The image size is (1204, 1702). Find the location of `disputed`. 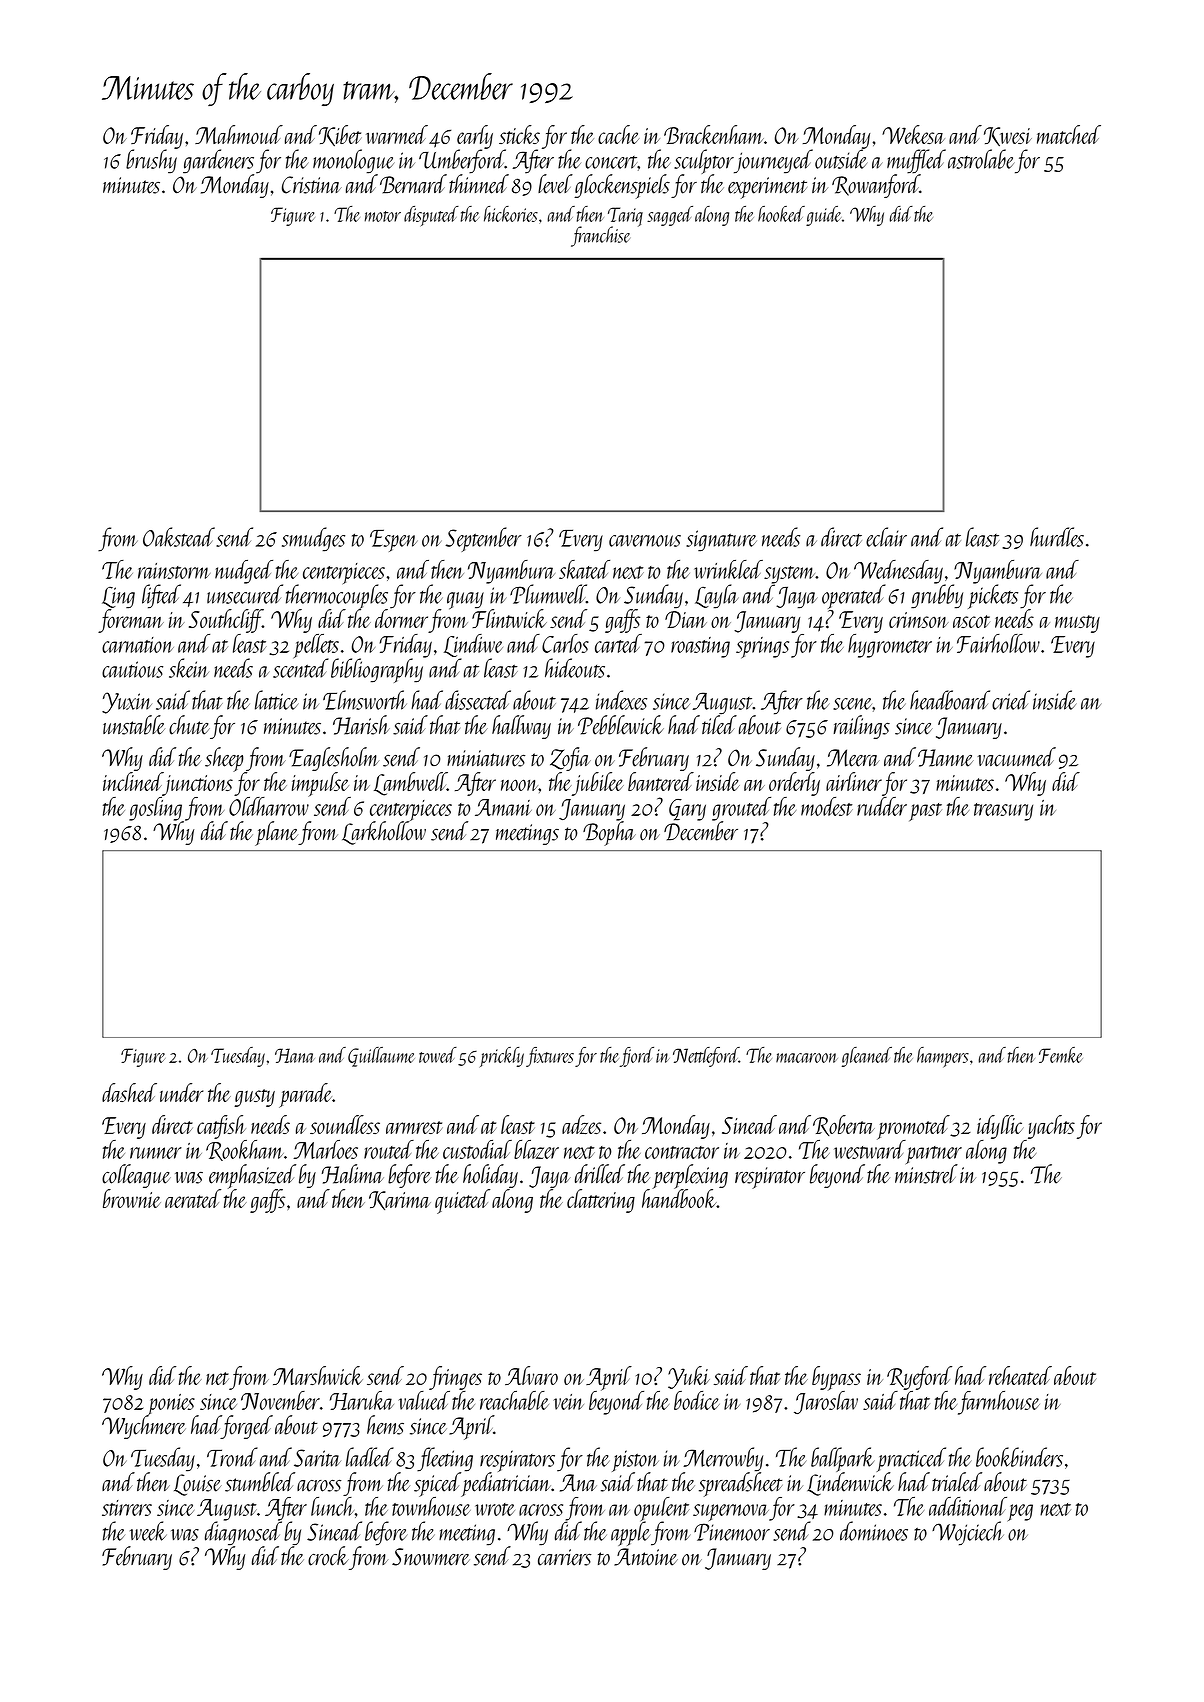

disputed is located at coordinates (431, 216).
